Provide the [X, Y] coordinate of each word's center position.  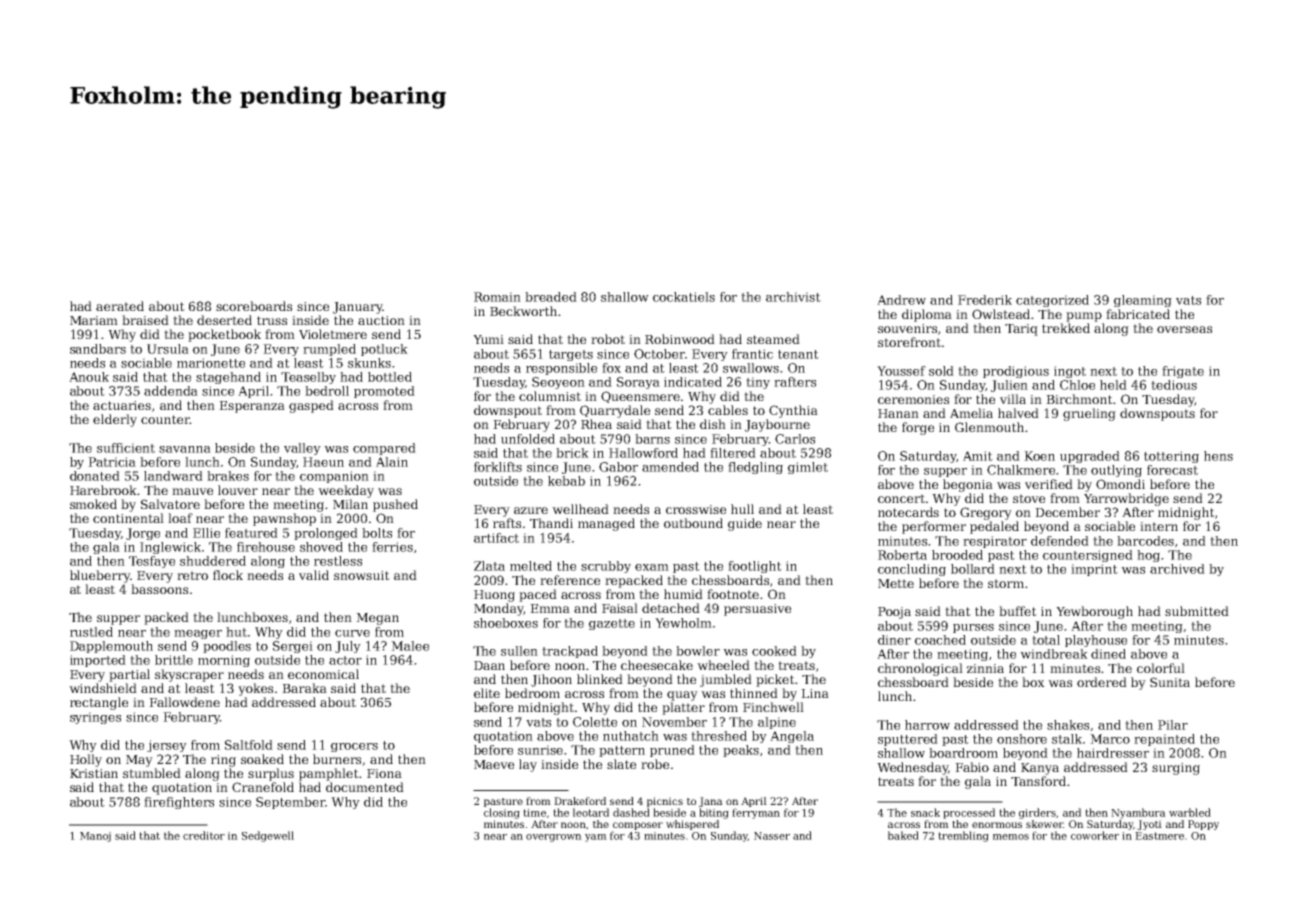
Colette [595, 722]
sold [941, 371]
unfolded [528, 439]
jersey [167, 746]
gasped [311, 406]
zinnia [985, 668]
